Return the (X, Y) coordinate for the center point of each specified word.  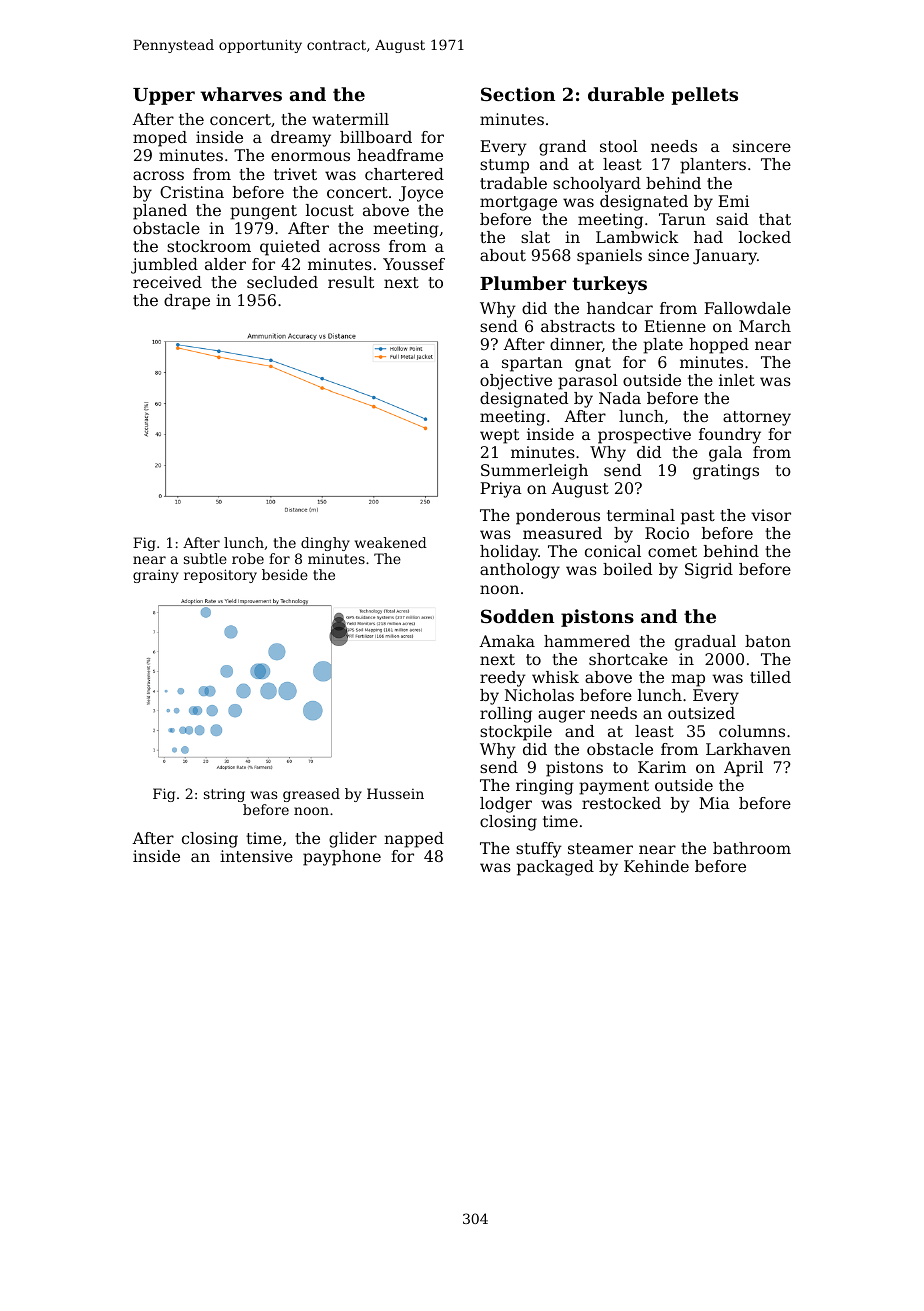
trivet (295, 174)
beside (285, 574)
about (503, 255)
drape (187, 302)
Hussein (395, 793)
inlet (737, 380)
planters (713, 166)
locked (765, 237)
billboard (376, 137)
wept (499, 436)
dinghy (325, 544)
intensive (256, 856)
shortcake (628, 659)
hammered (587, 641)
